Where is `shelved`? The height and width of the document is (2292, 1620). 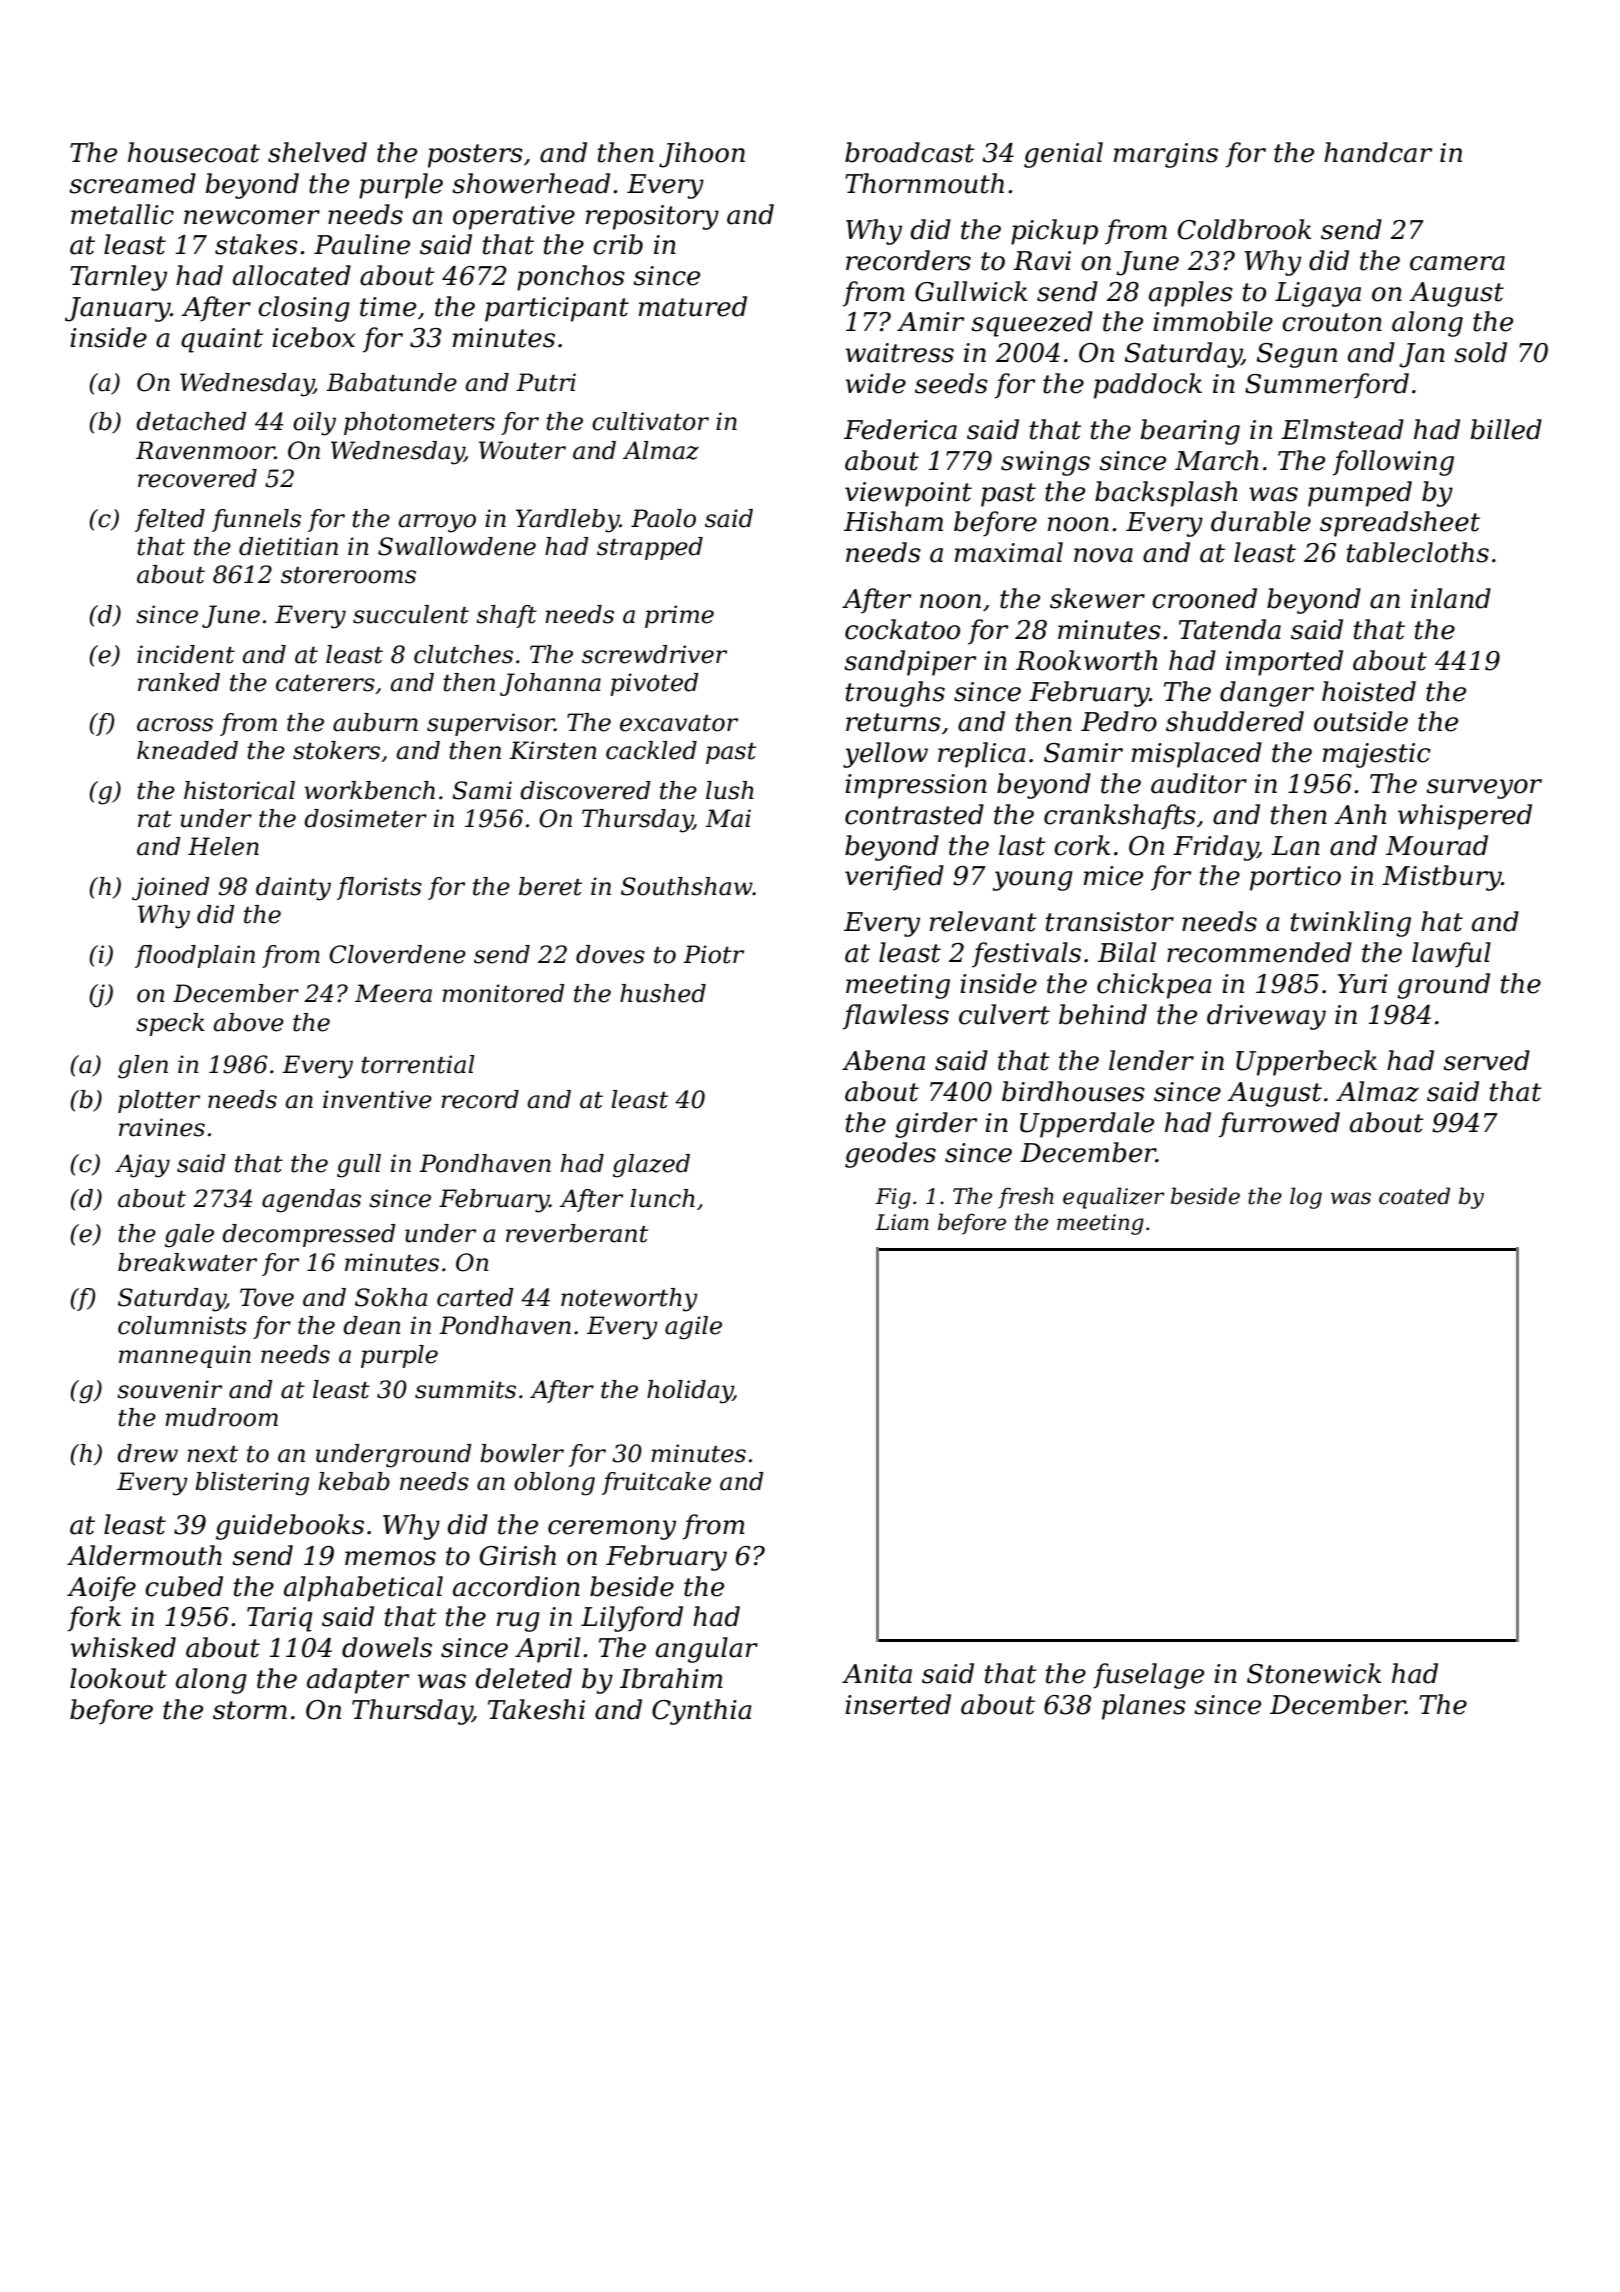 shelved is located at coordinates (317, 152).
